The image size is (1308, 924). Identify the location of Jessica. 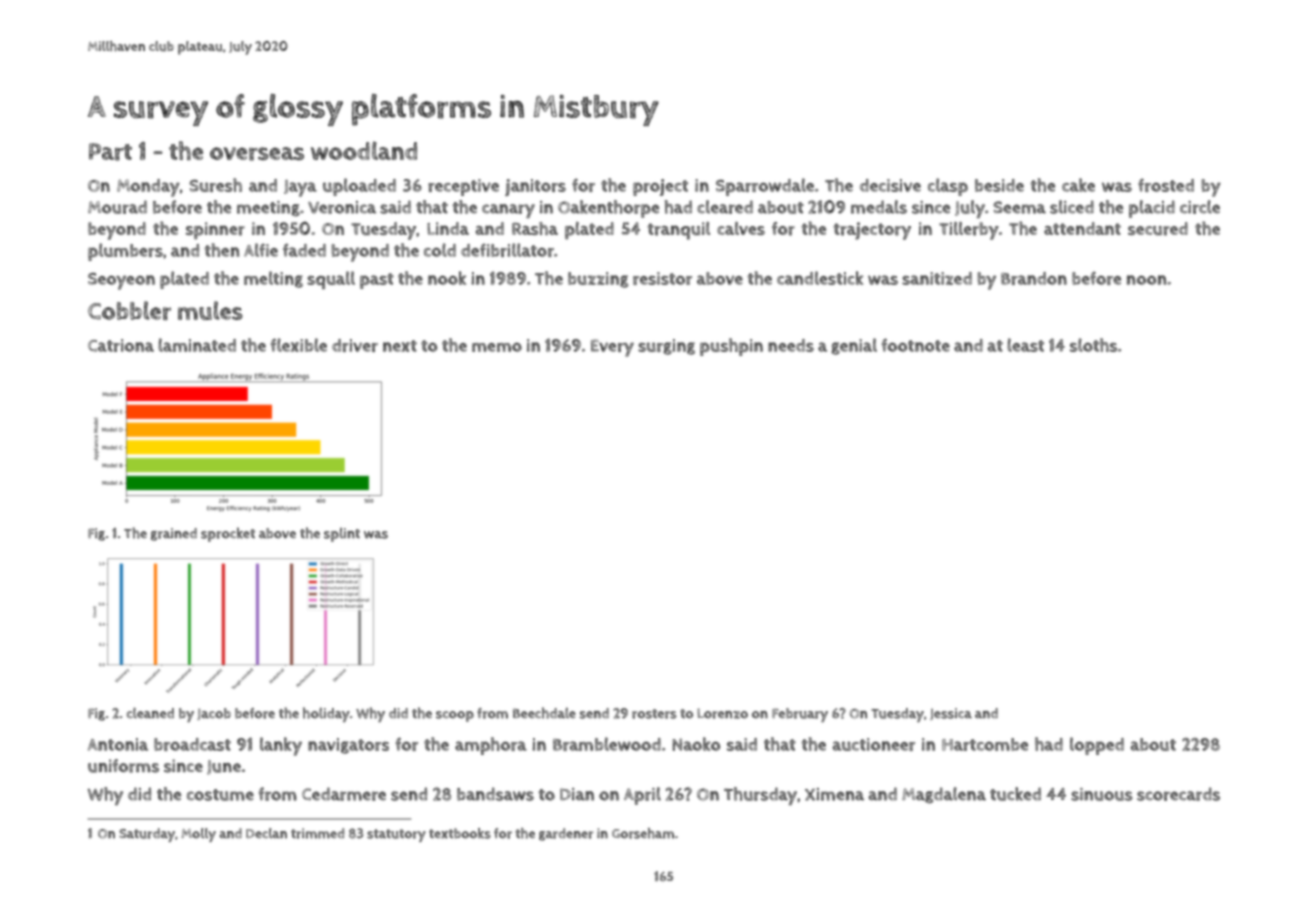
(951, 714).
